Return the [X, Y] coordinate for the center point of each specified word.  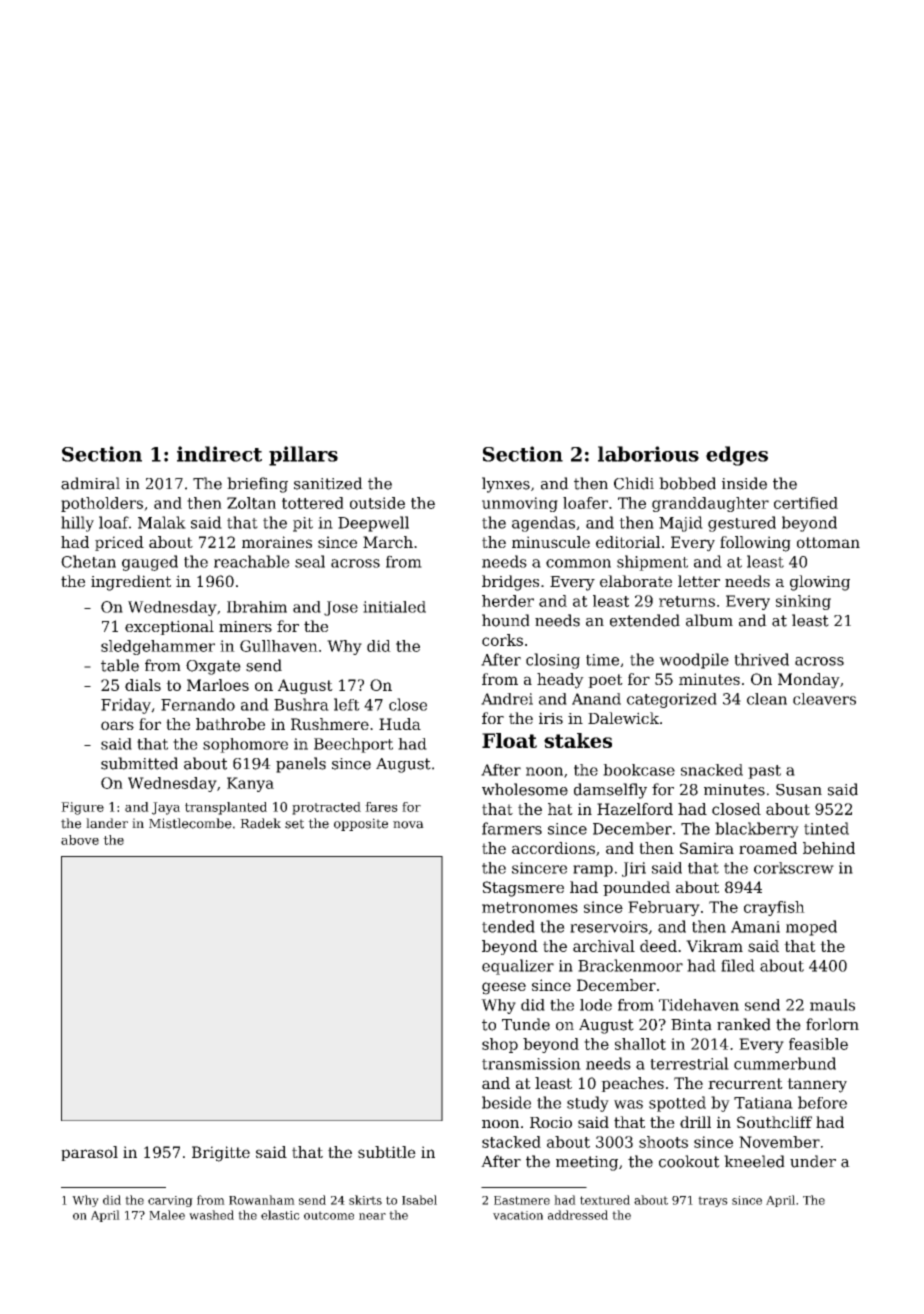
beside [506, 1102]
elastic [280, 1215]
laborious [648, 454]
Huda [400, 724]
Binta [691, 1025]
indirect [219, 454]
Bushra [301, 704]
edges [737, 456]
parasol [89, 1153]
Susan [799, 790]
